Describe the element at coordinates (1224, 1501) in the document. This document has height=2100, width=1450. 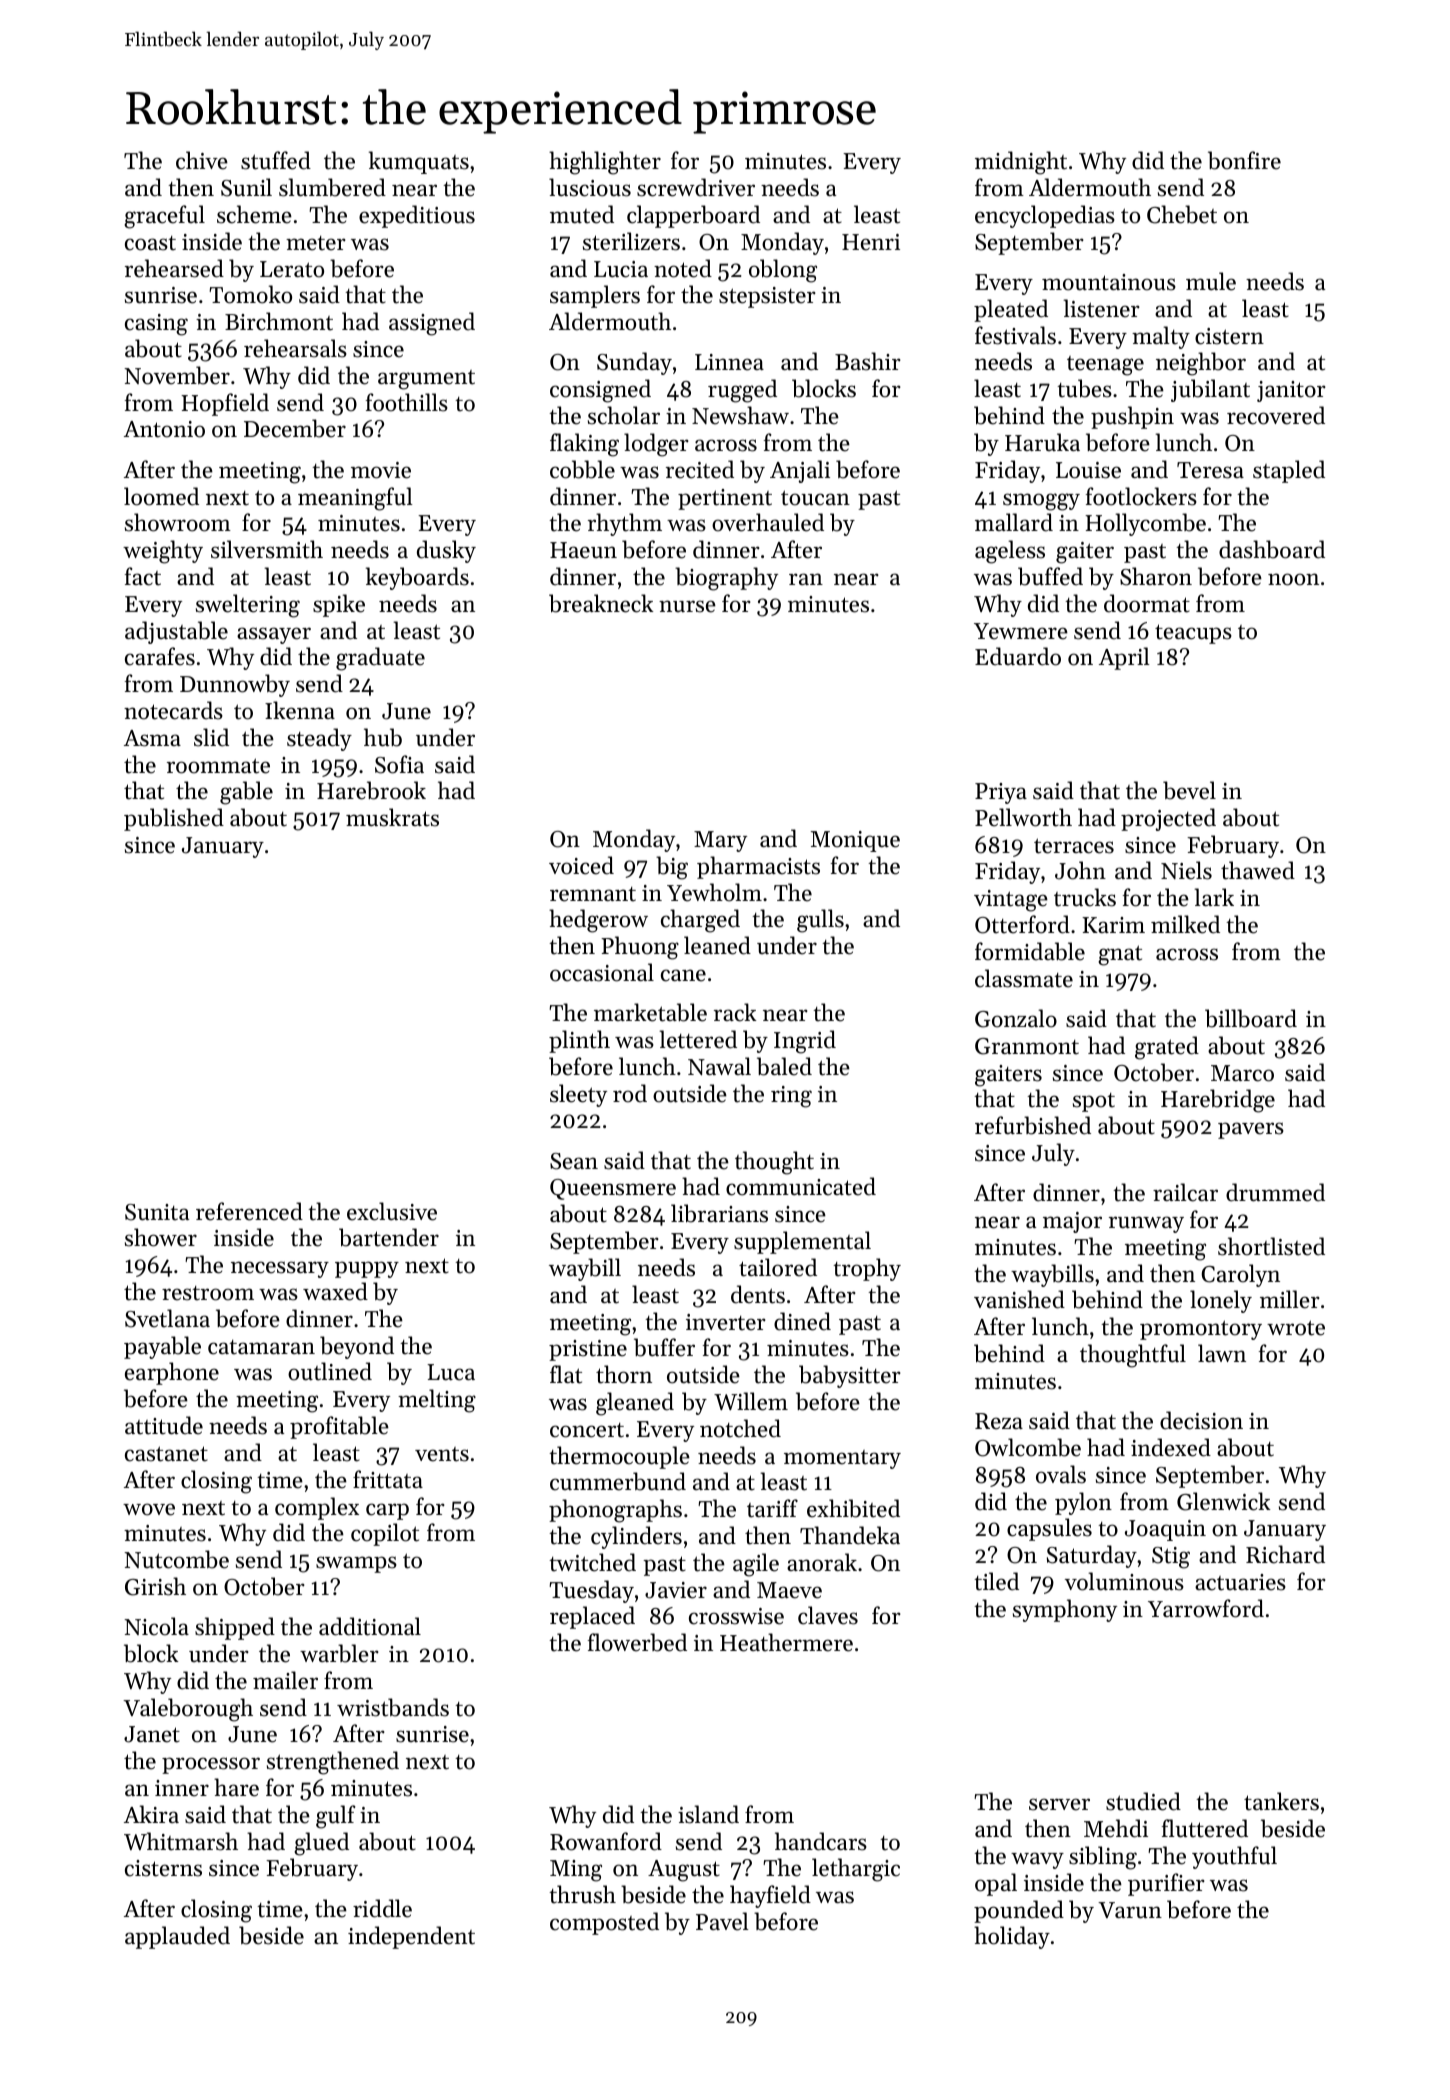
I see `Glenwick` at that location.
